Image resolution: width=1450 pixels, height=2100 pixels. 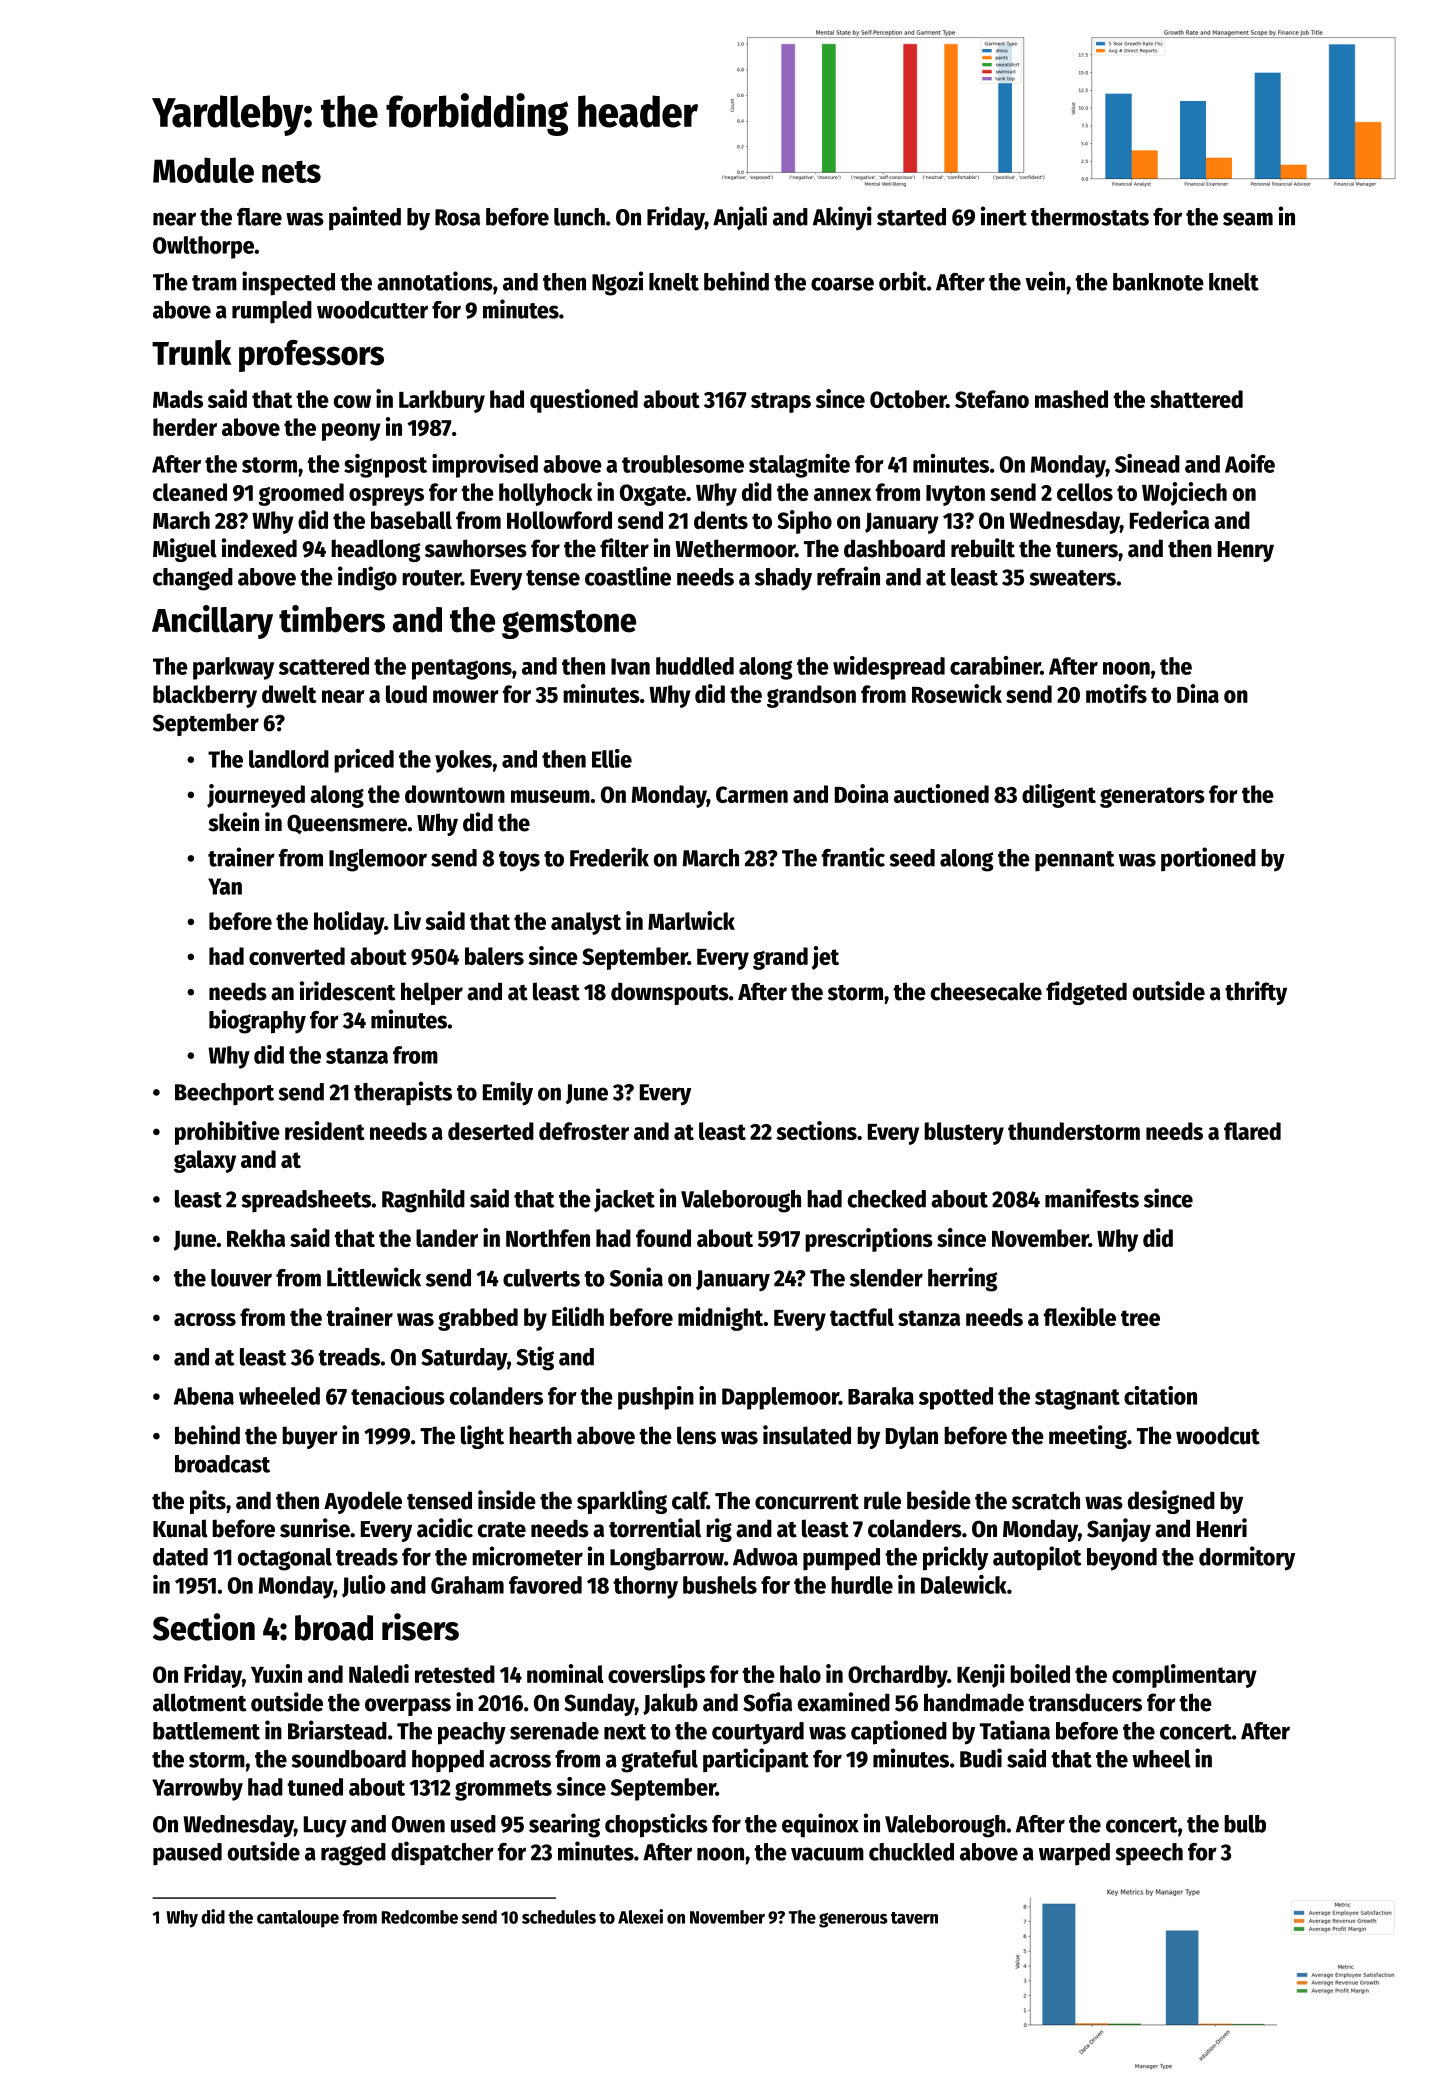 What do you see at coordinates (545, 1585) in the document?
I see `favored` at bounding box center [545, 1585].
